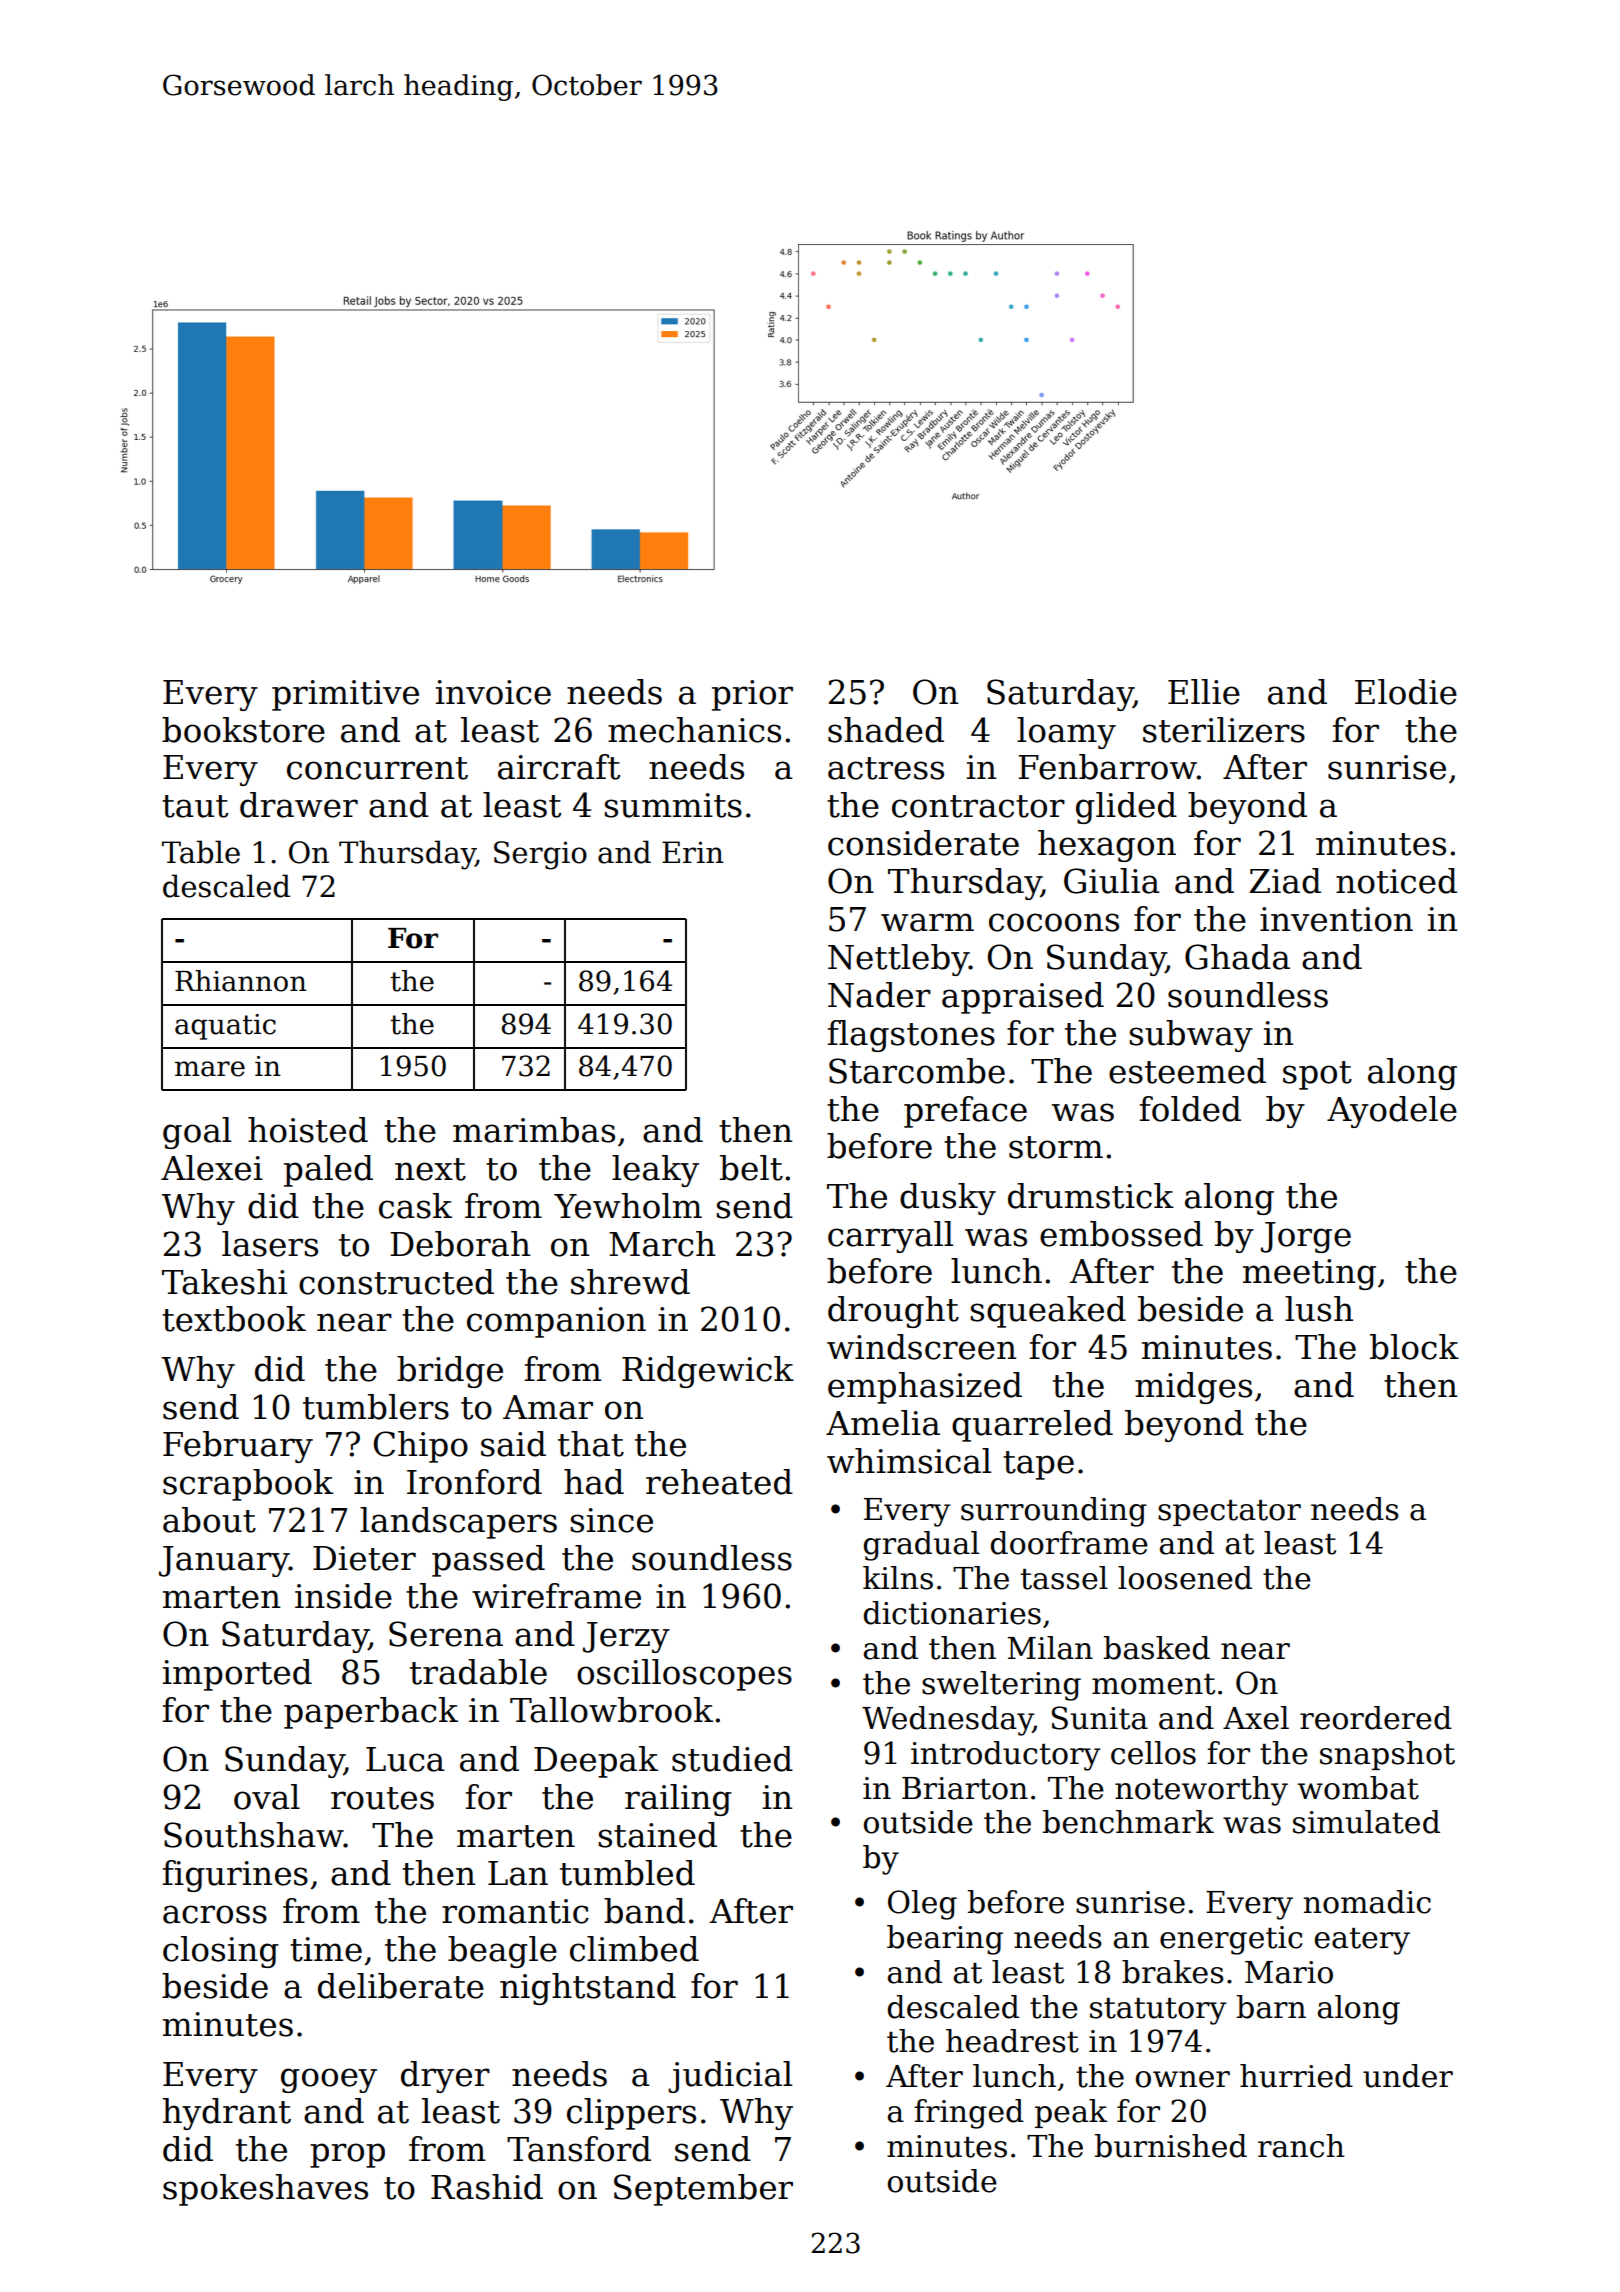  I want to click on Alexei, so click(212, 1168).
